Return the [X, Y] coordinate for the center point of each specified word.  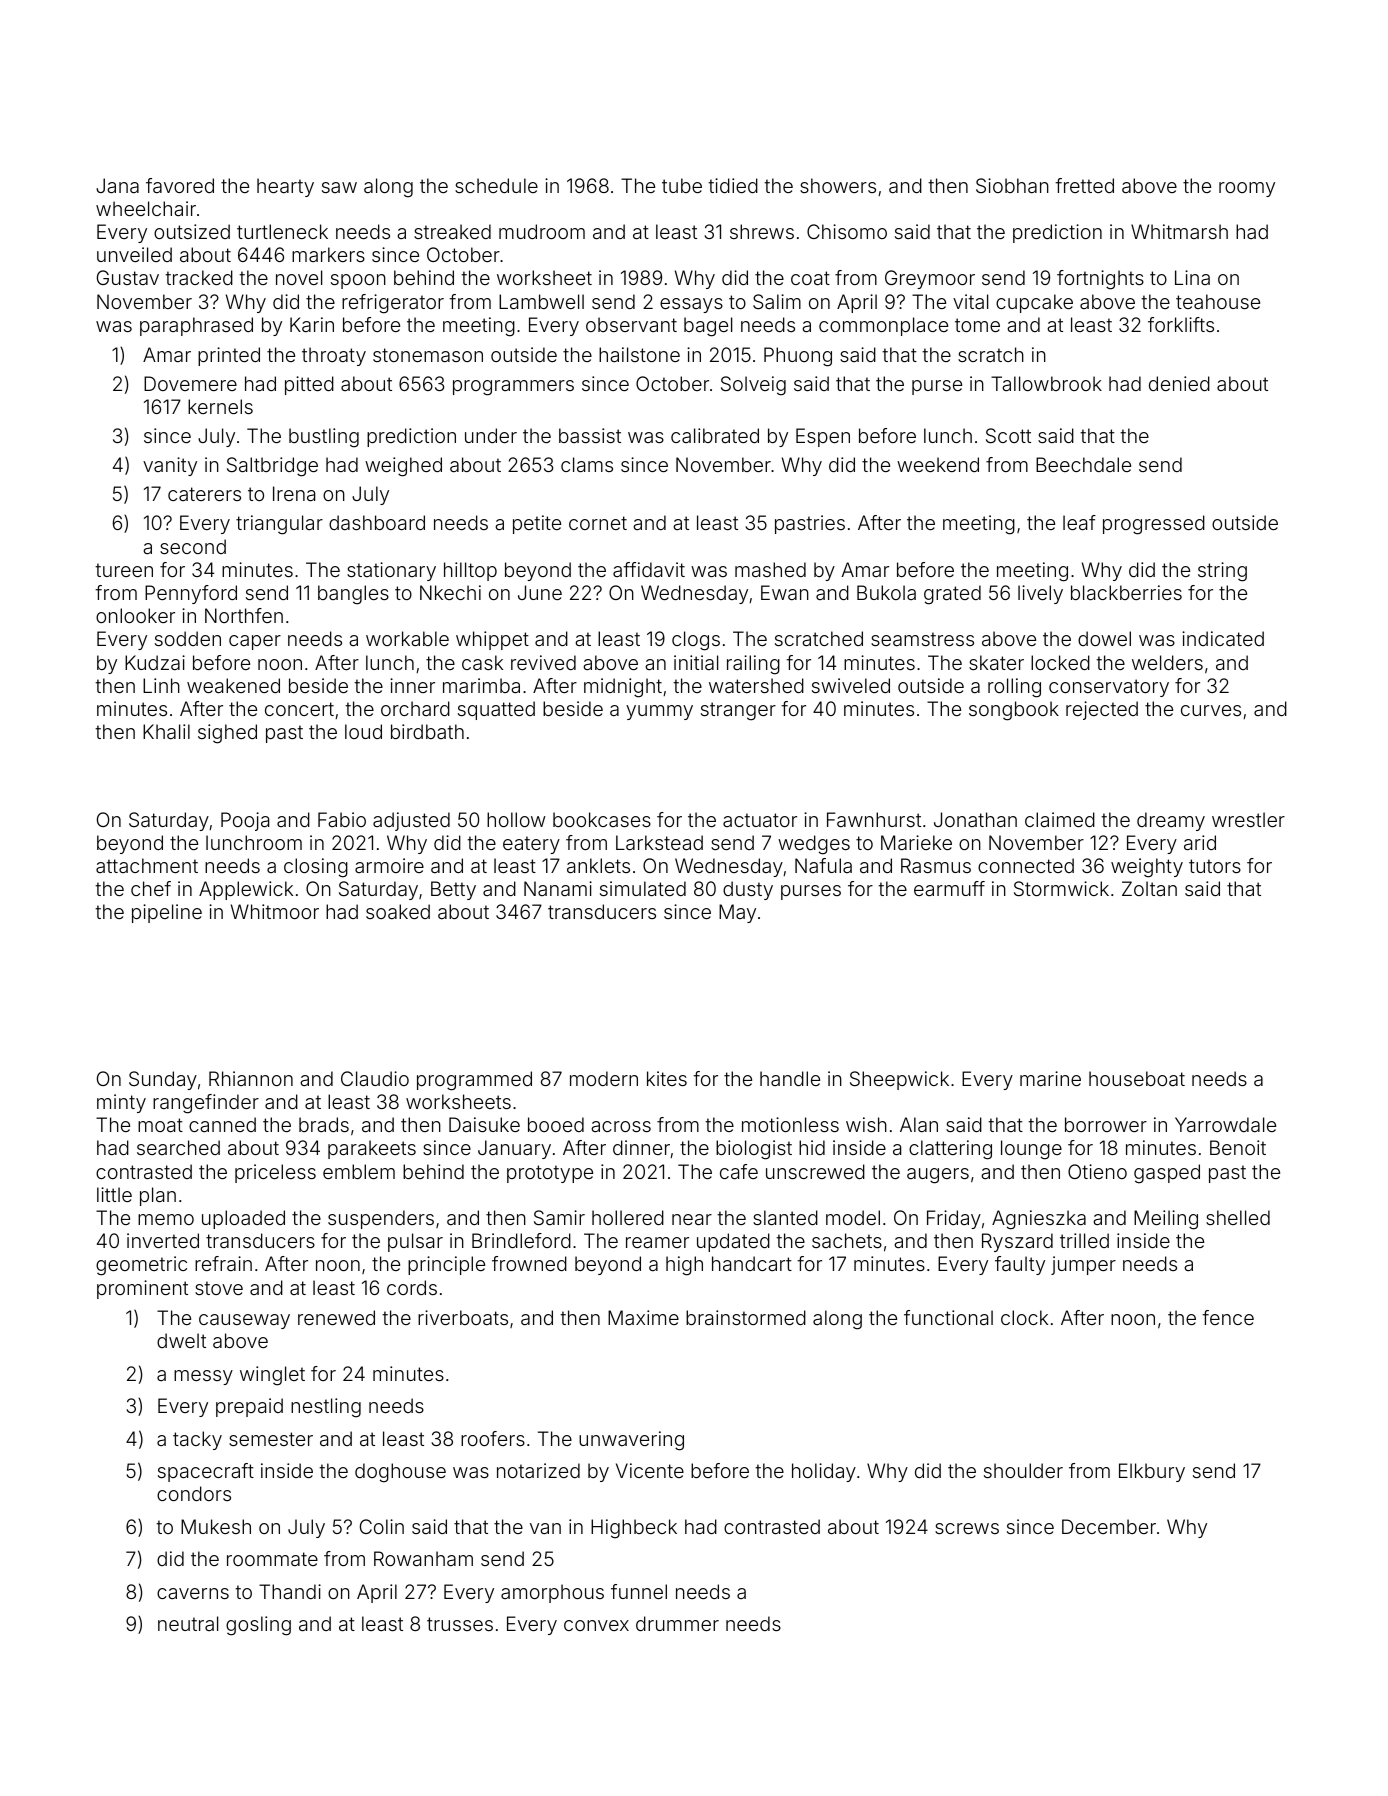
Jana [117, 185]
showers [838, 185]
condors [194, 1493]
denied [1179, 383]
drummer [677, 1623]
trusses [460, 1624]
